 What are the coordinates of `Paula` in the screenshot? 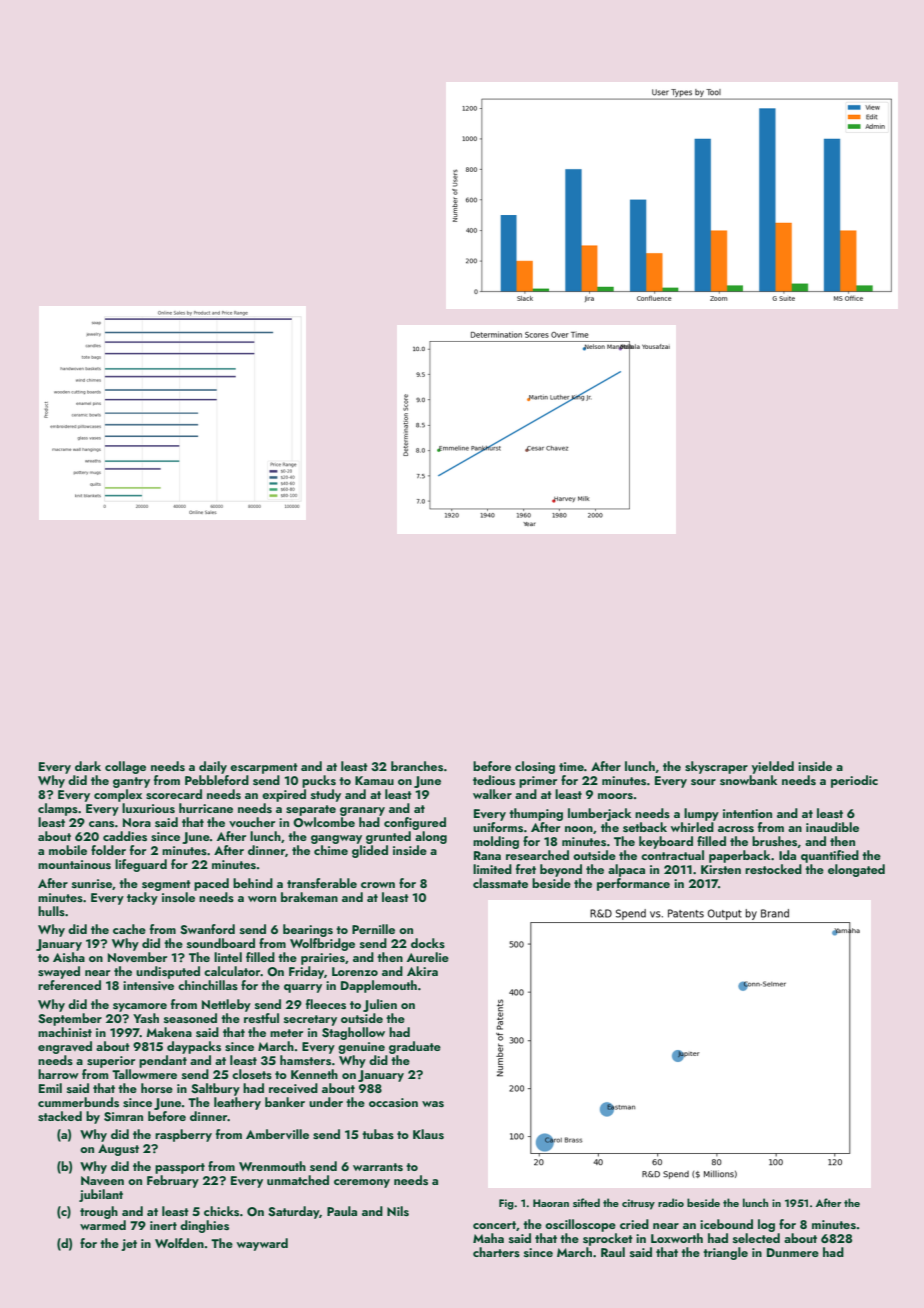 It's located at (342, 1211).
